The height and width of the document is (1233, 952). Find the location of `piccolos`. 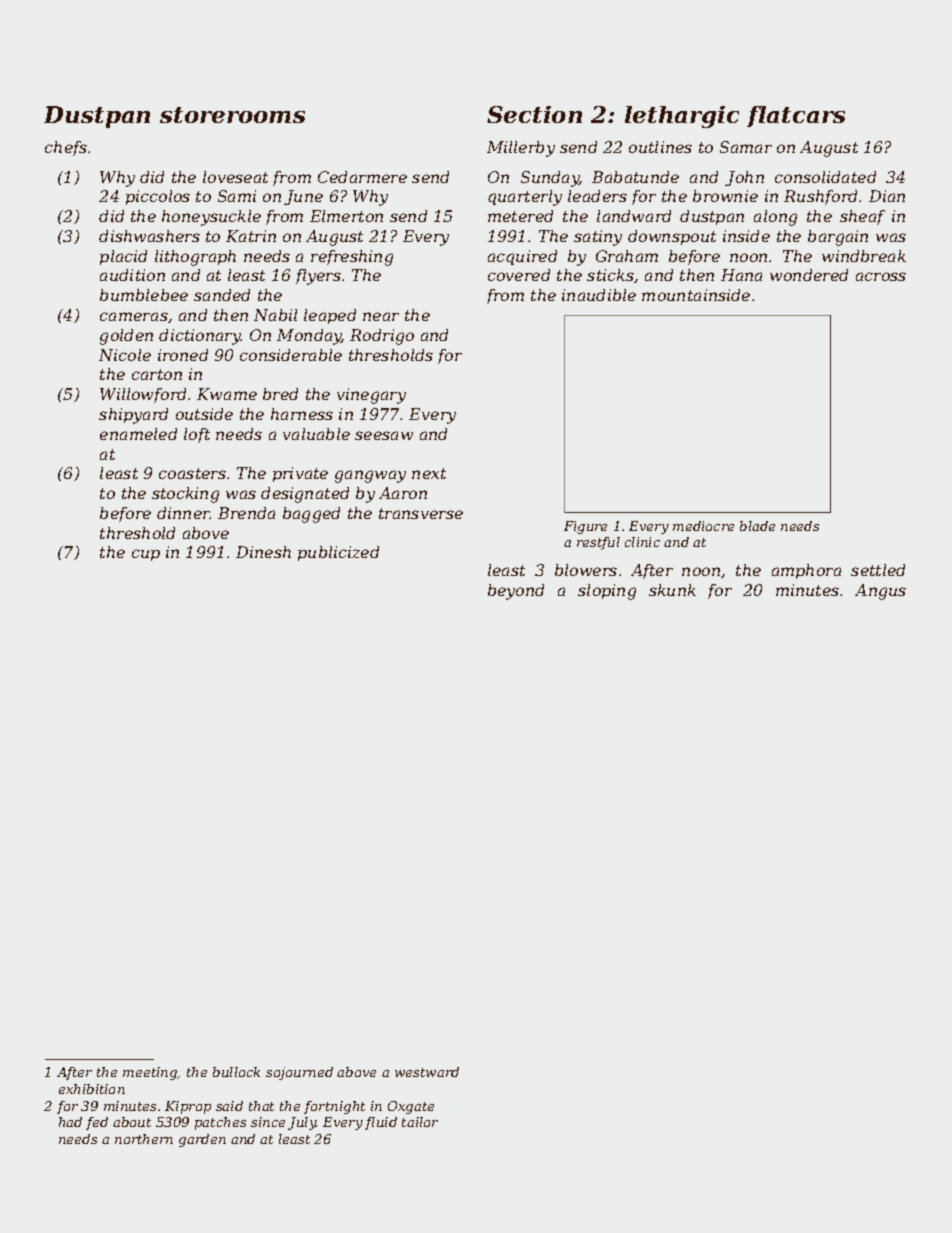

piccolos is located at coordinates (158, 197).
